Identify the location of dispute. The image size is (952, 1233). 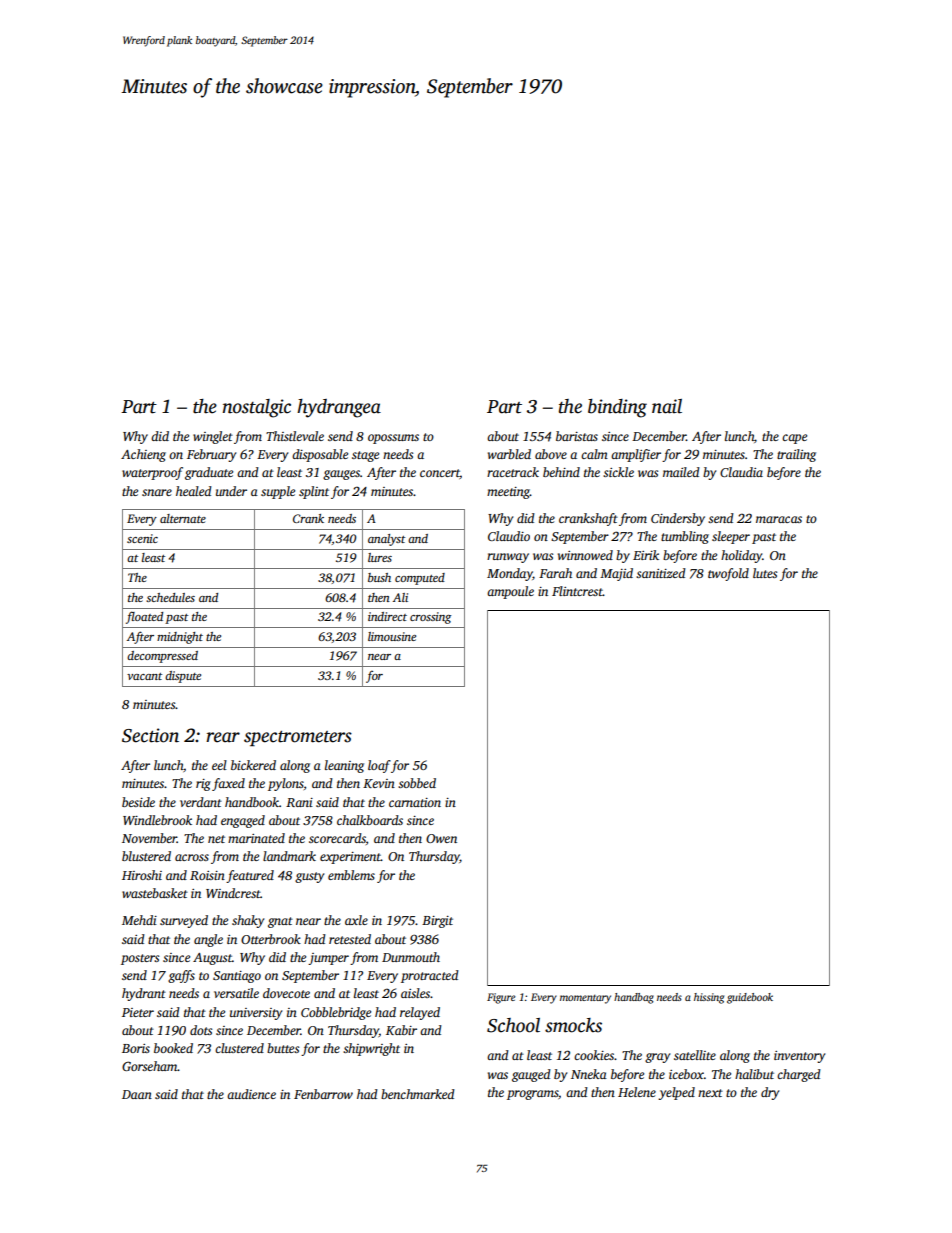
(183, 677).
